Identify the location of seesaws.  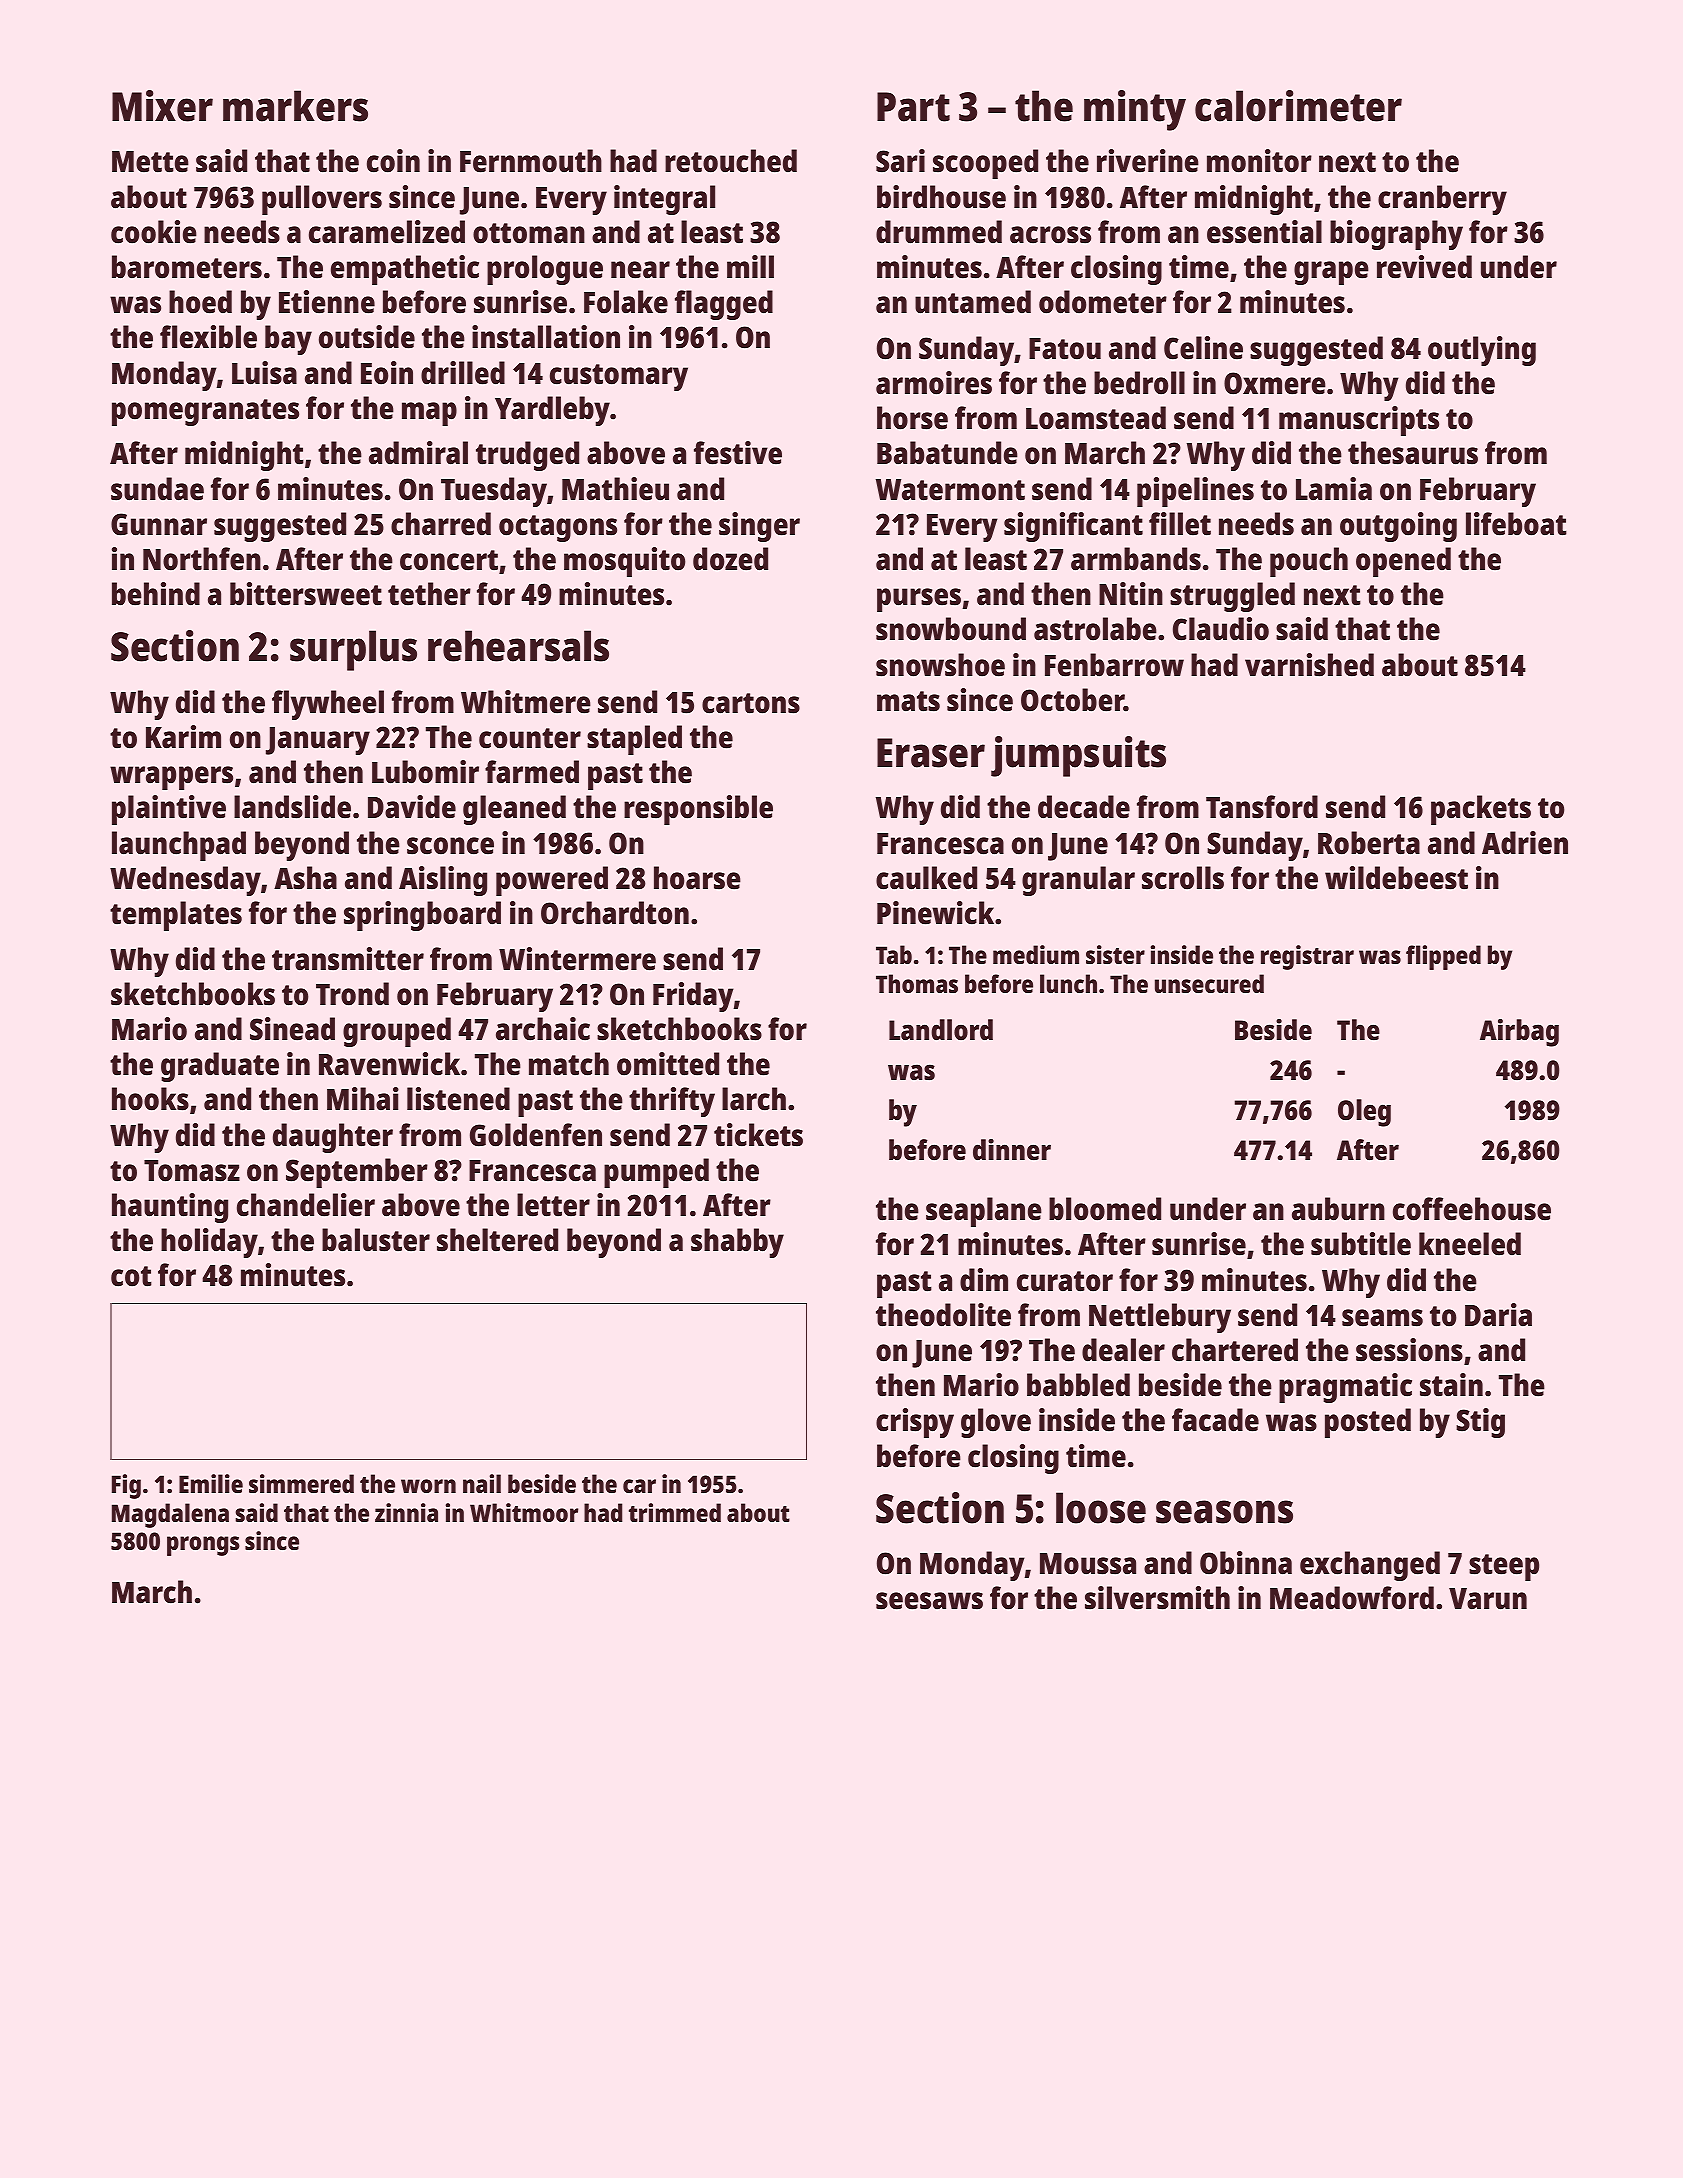
(929, 1601).
